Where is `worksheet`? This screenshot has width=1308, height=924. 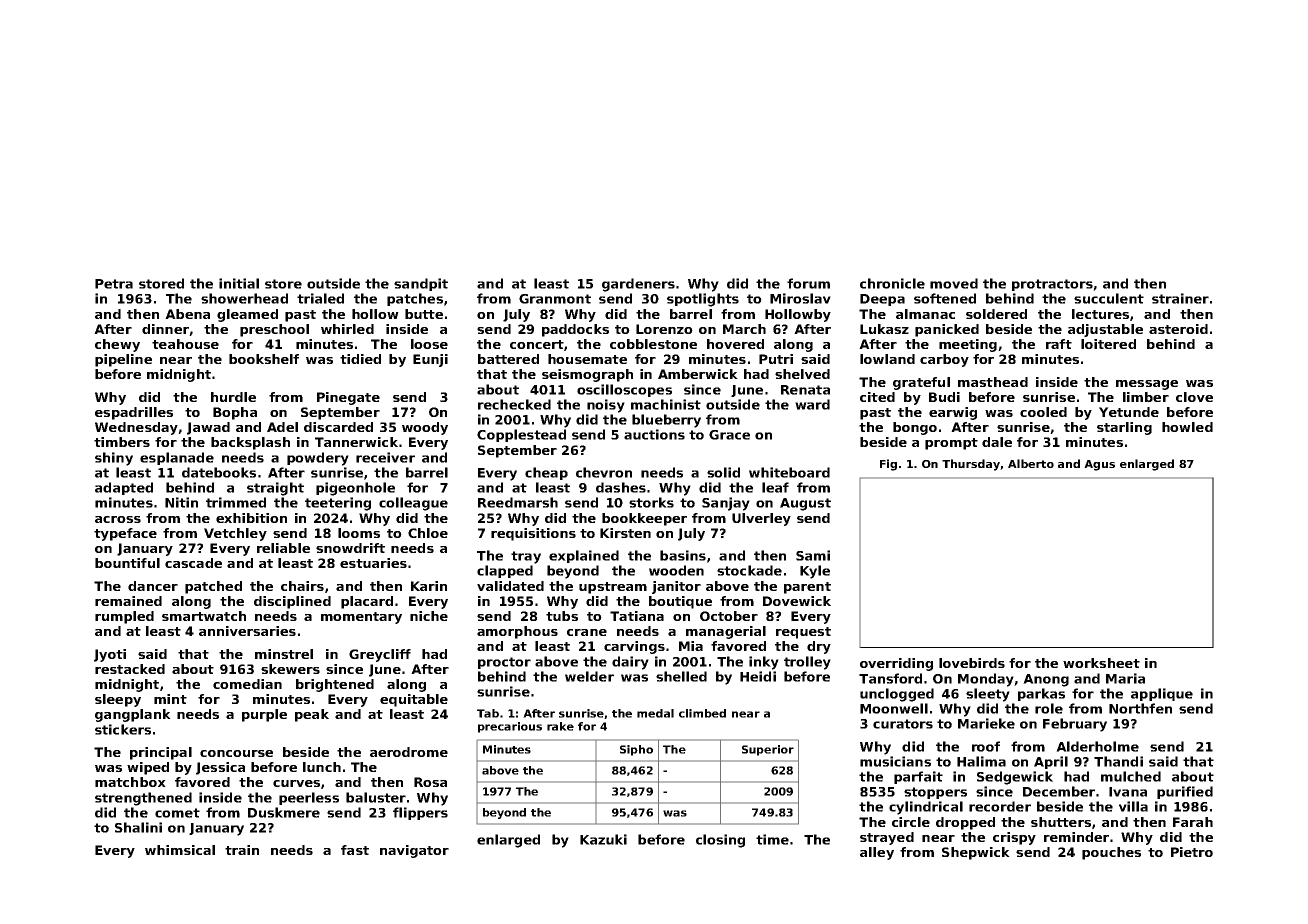
worksheet is located at coordinates (1101, 663).
